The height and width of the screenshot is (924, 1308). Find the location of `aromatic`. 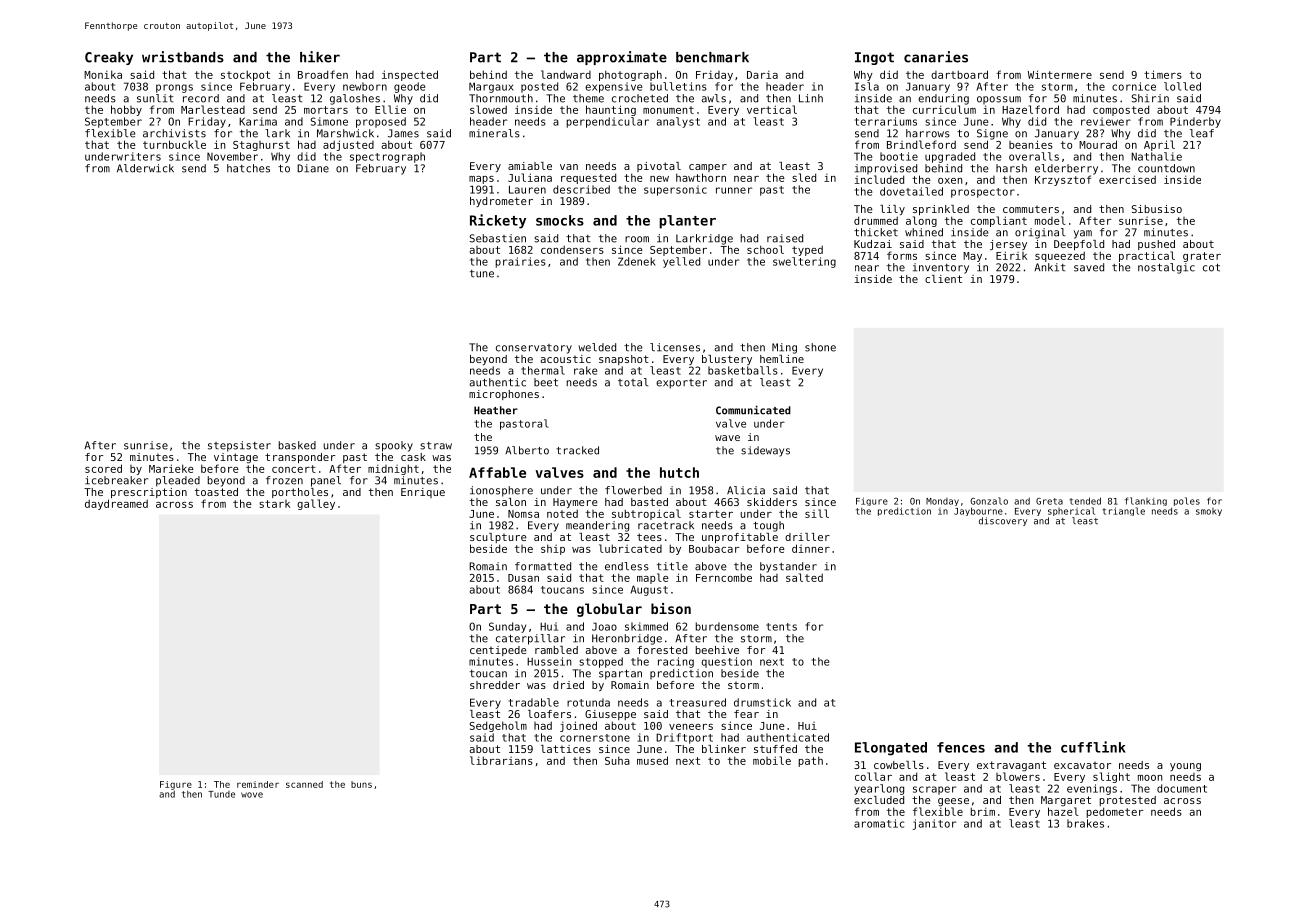

aromatic is located at coordinates (879, 823).
